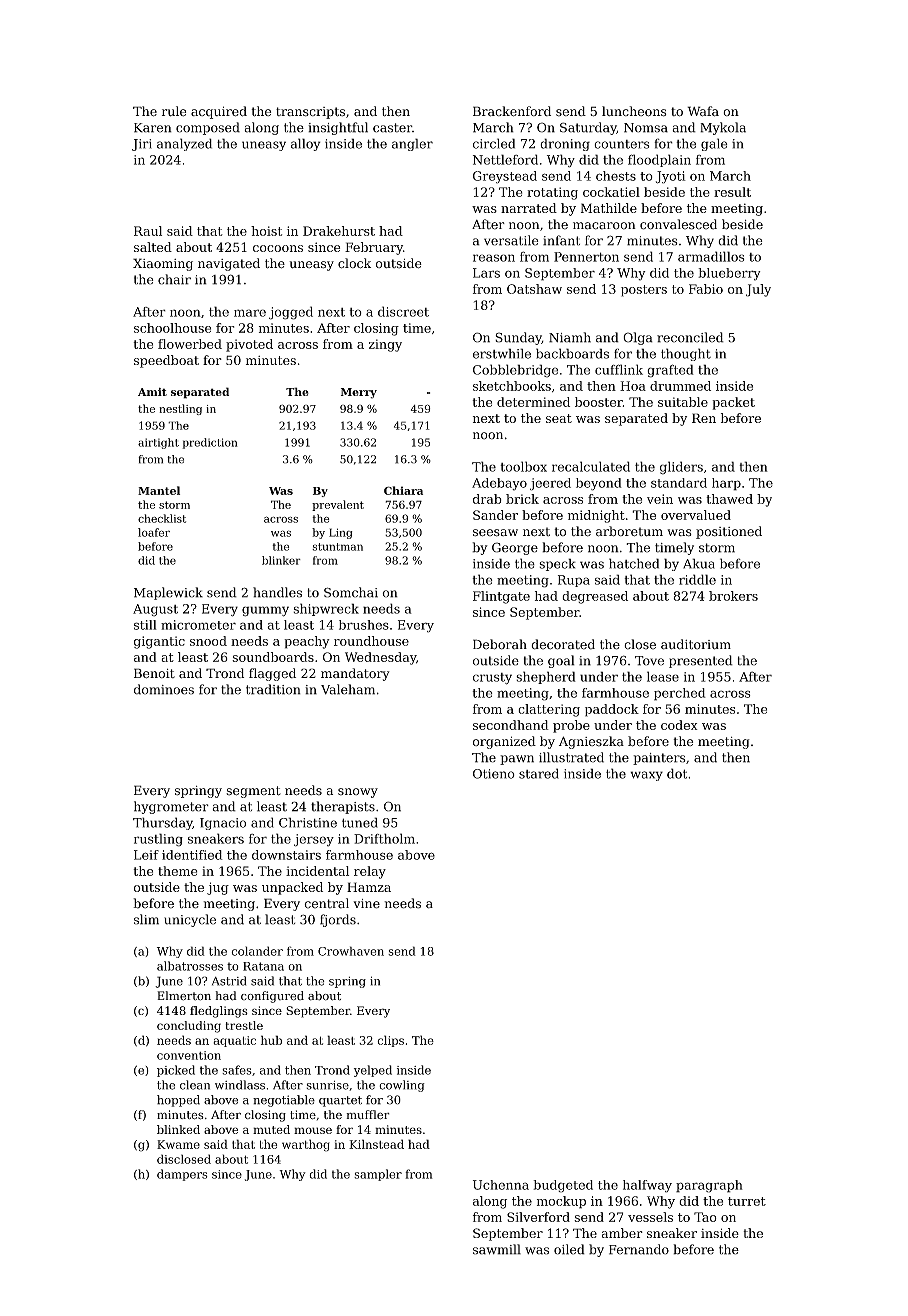 The height and width of the page is (1316, 908). What do you see at coordinates (696, 644) in the page?
I see `auditorium` at bounding box center [696, 644].
